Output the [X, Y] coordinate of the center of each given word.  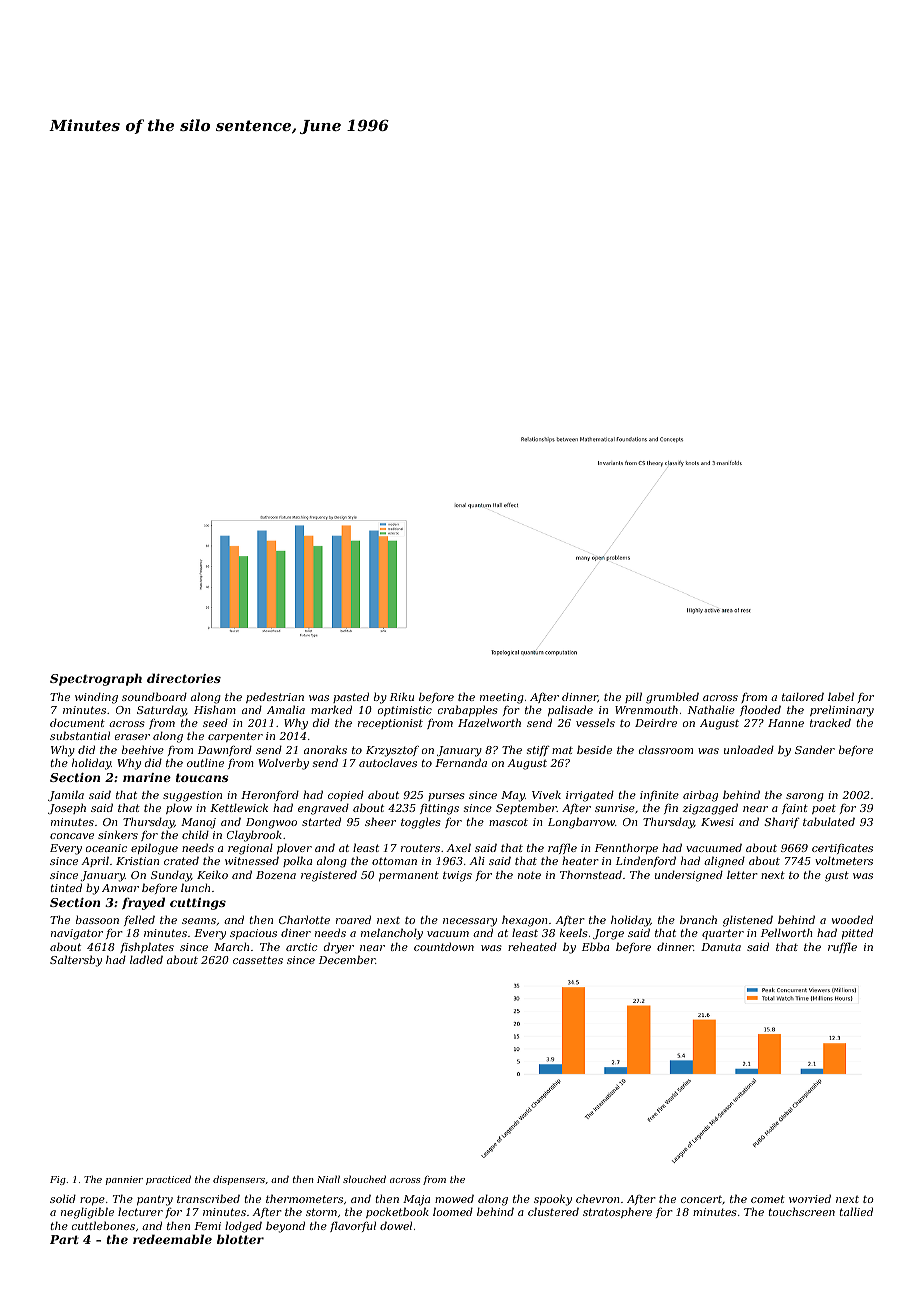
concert [701, 1199]
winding [96, 698]
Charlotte [304, 919]
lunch [195, 887]
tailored [803, 696]
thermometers [304, 1198]
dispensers [239, 1180]
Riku [402, 696]
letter [742, 874]
